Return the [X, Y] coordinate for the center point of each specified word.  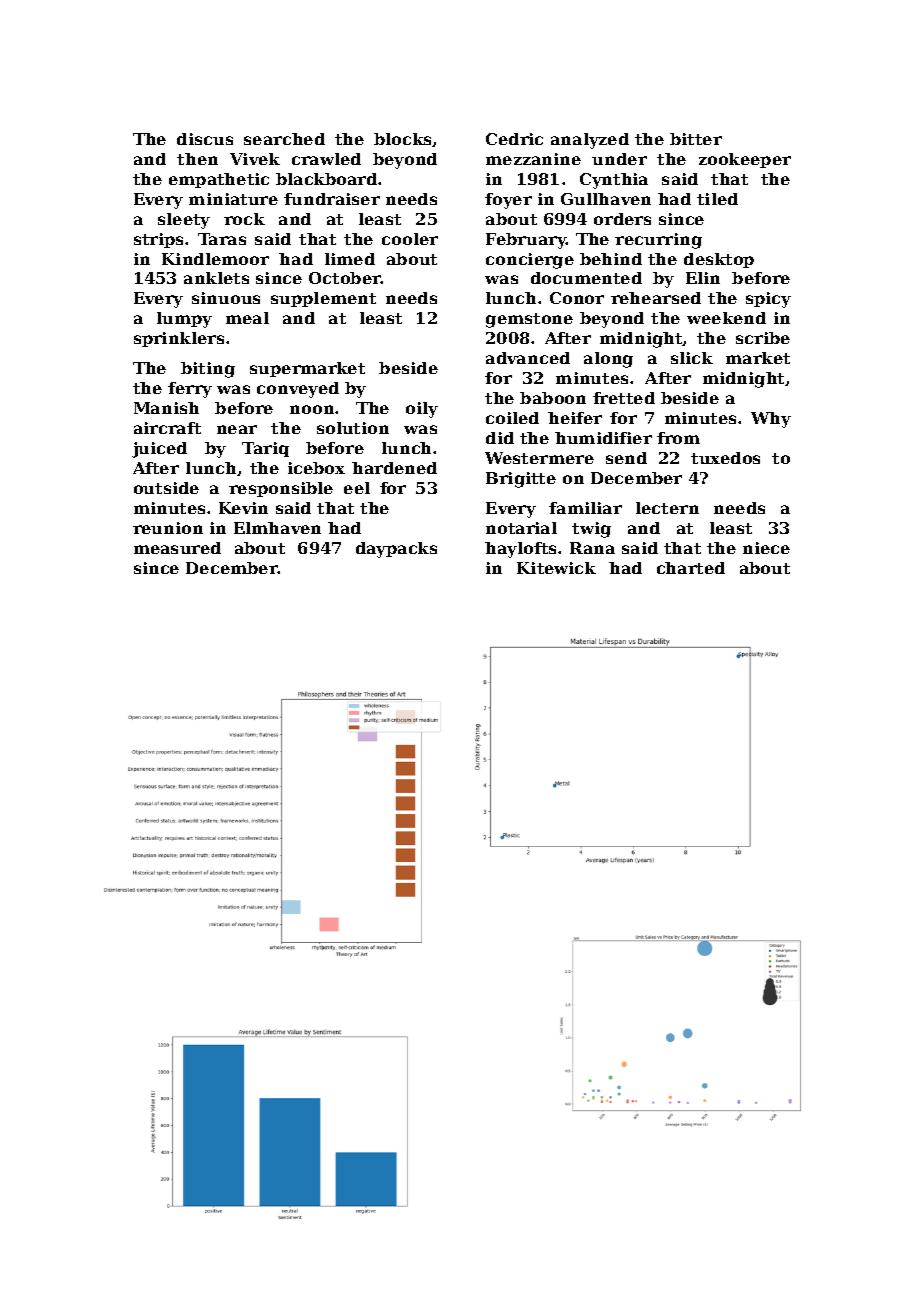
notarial [521, 528]
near [237, 429]
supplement [323, 299]
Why [771, 420]
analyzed [590, 141]
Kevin [243, 508]
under [619, 159]
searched [284, 139]
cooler [410, 239]
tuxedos [725, 458]
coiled [512, 418]
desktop [719, 260]
